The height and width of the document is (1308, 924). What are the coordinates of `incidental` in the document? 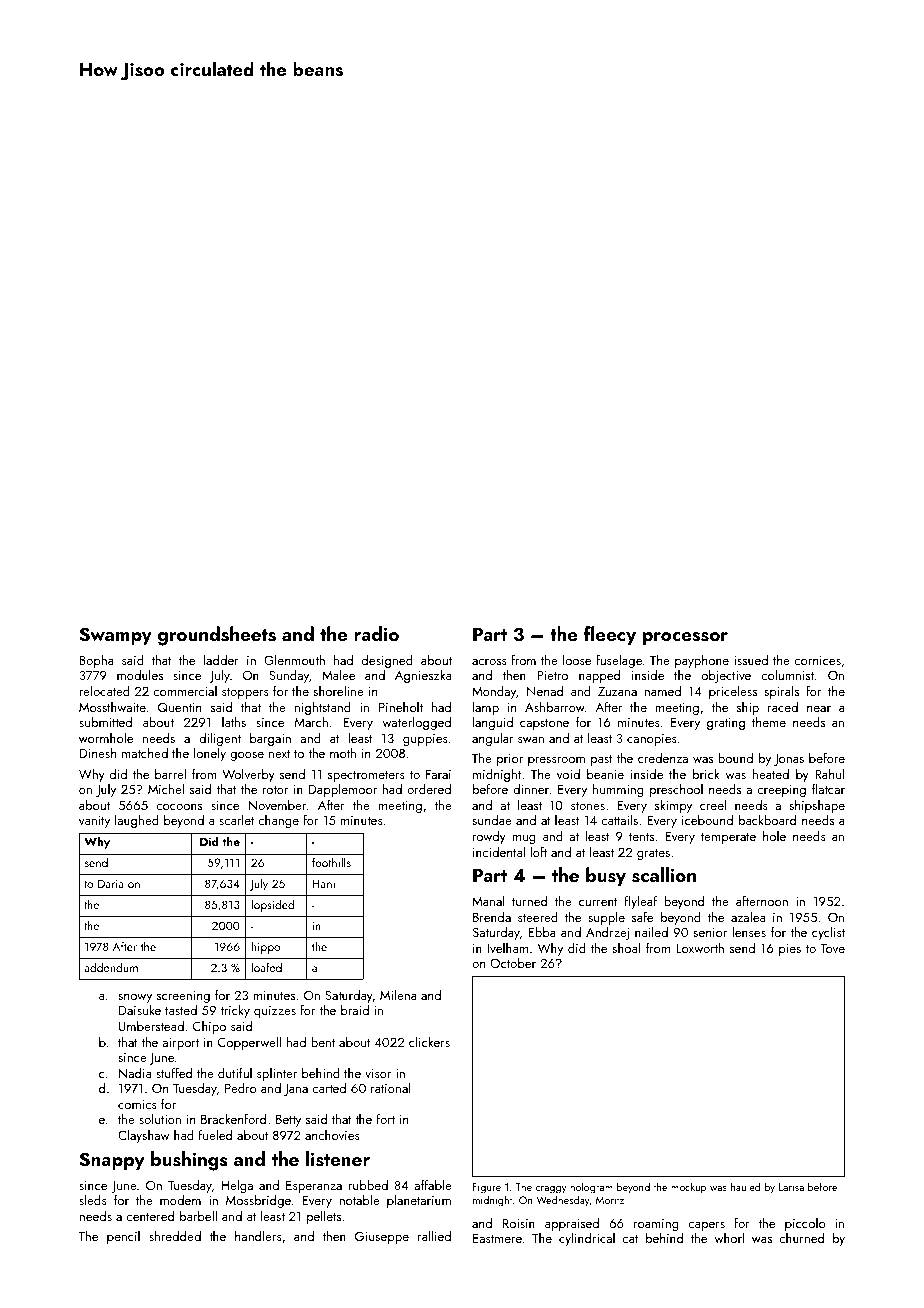 It's located at (499, 852).
